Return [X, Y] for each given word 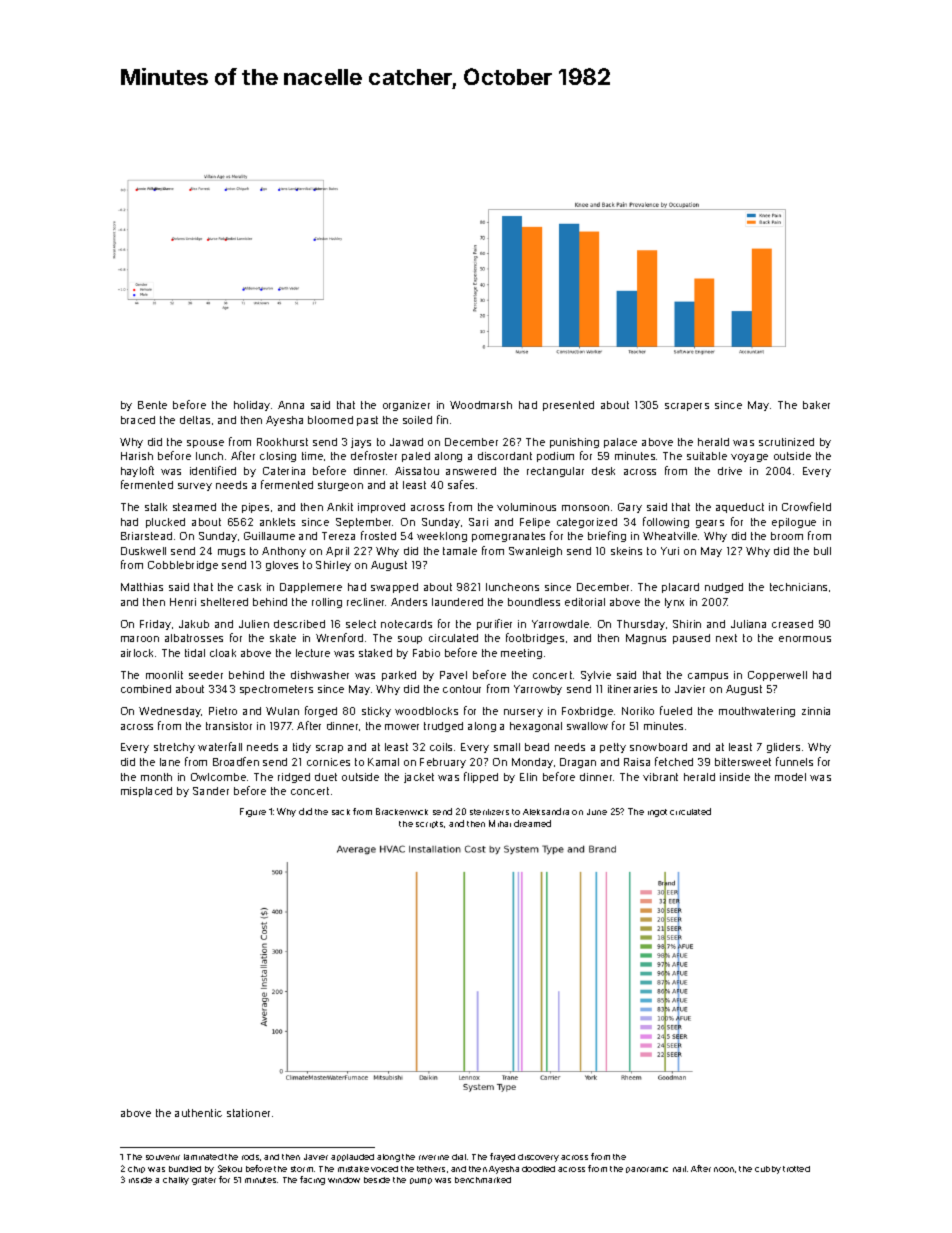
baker [816, 405]
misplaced [146, 792]
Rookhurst [282, 442]
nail [679, 1169]
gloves [282, 566]
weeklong [442, 537]
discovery [538, 1158]
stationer [248, 1113]
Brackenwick [402, 811]
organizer [406, 406]
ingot [657, 813]
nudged [724, 588]
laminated [203, 1157]
